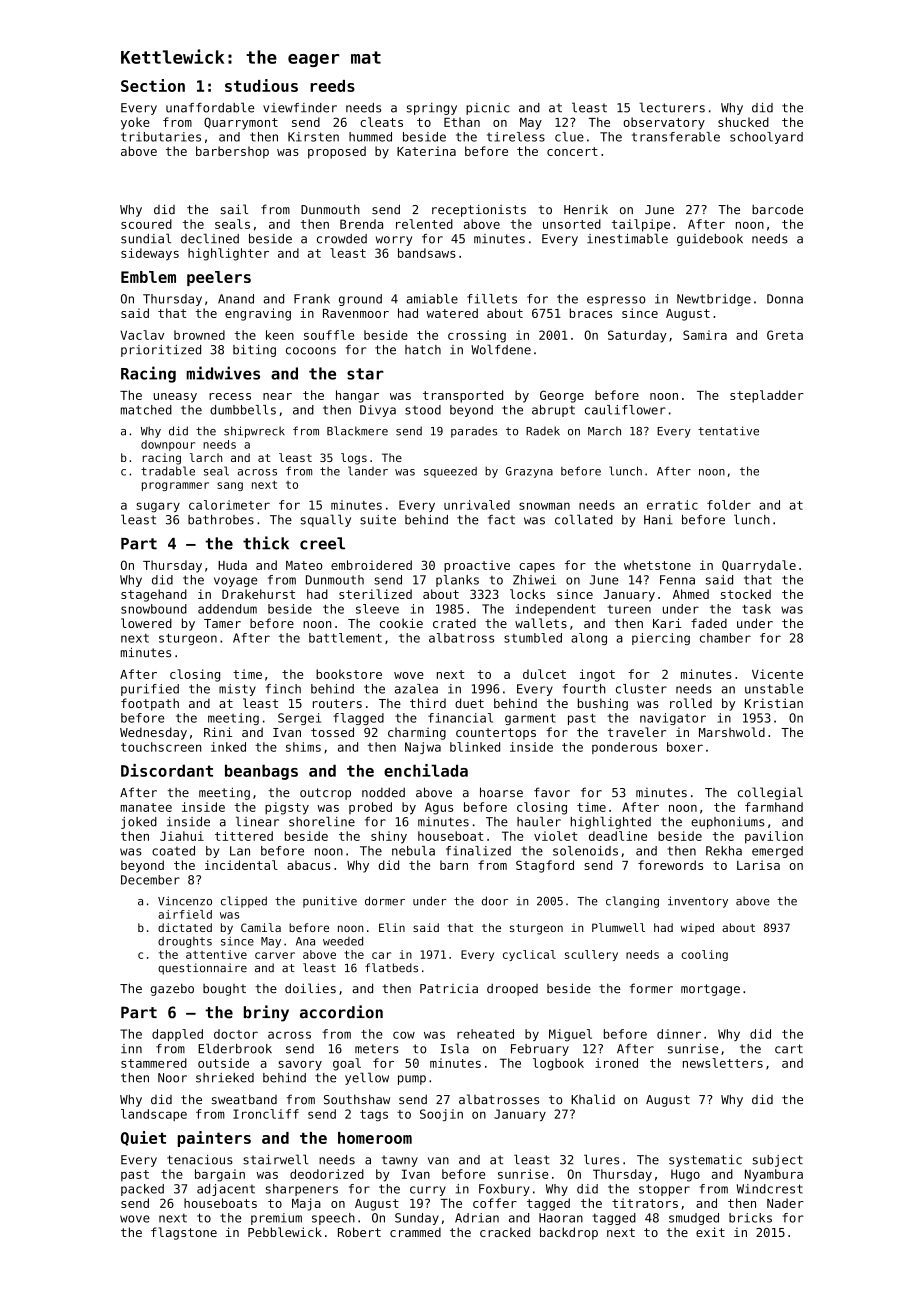  Describe the element at coordinates (672, 107) in the image. I see `lecturers` at that location.
